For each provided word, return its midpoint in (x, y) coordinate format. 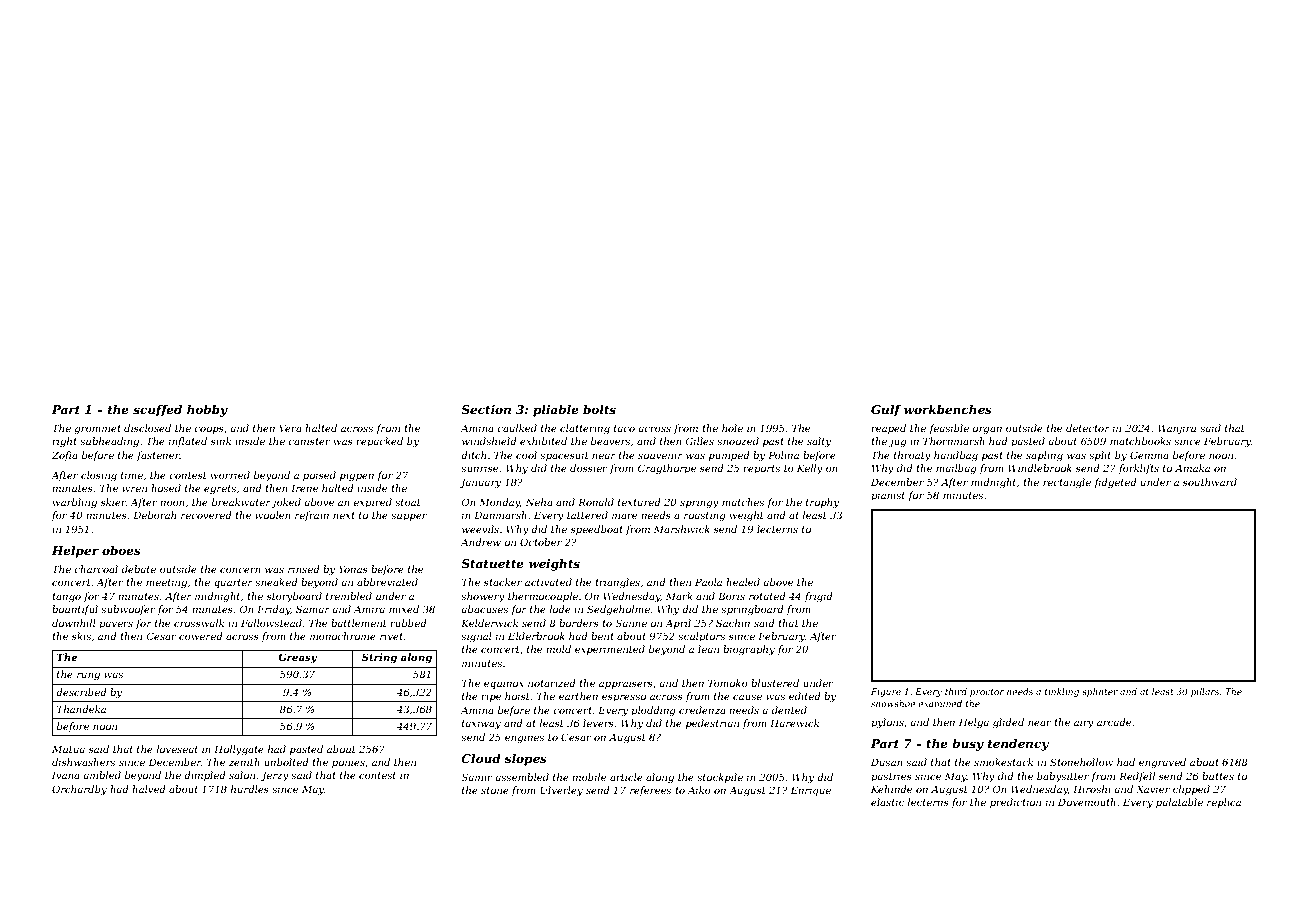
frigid (818, 597)
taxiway (481, 724)
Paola (708, 582)
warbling (75, 503)
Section (486, 409)
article (626, 777)
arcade (1114, 722)
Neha (539, 502)
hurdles (250, 789)
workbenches (948, 409)
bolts (599, 409)
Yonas (353, 569)
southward (1210, 482)
